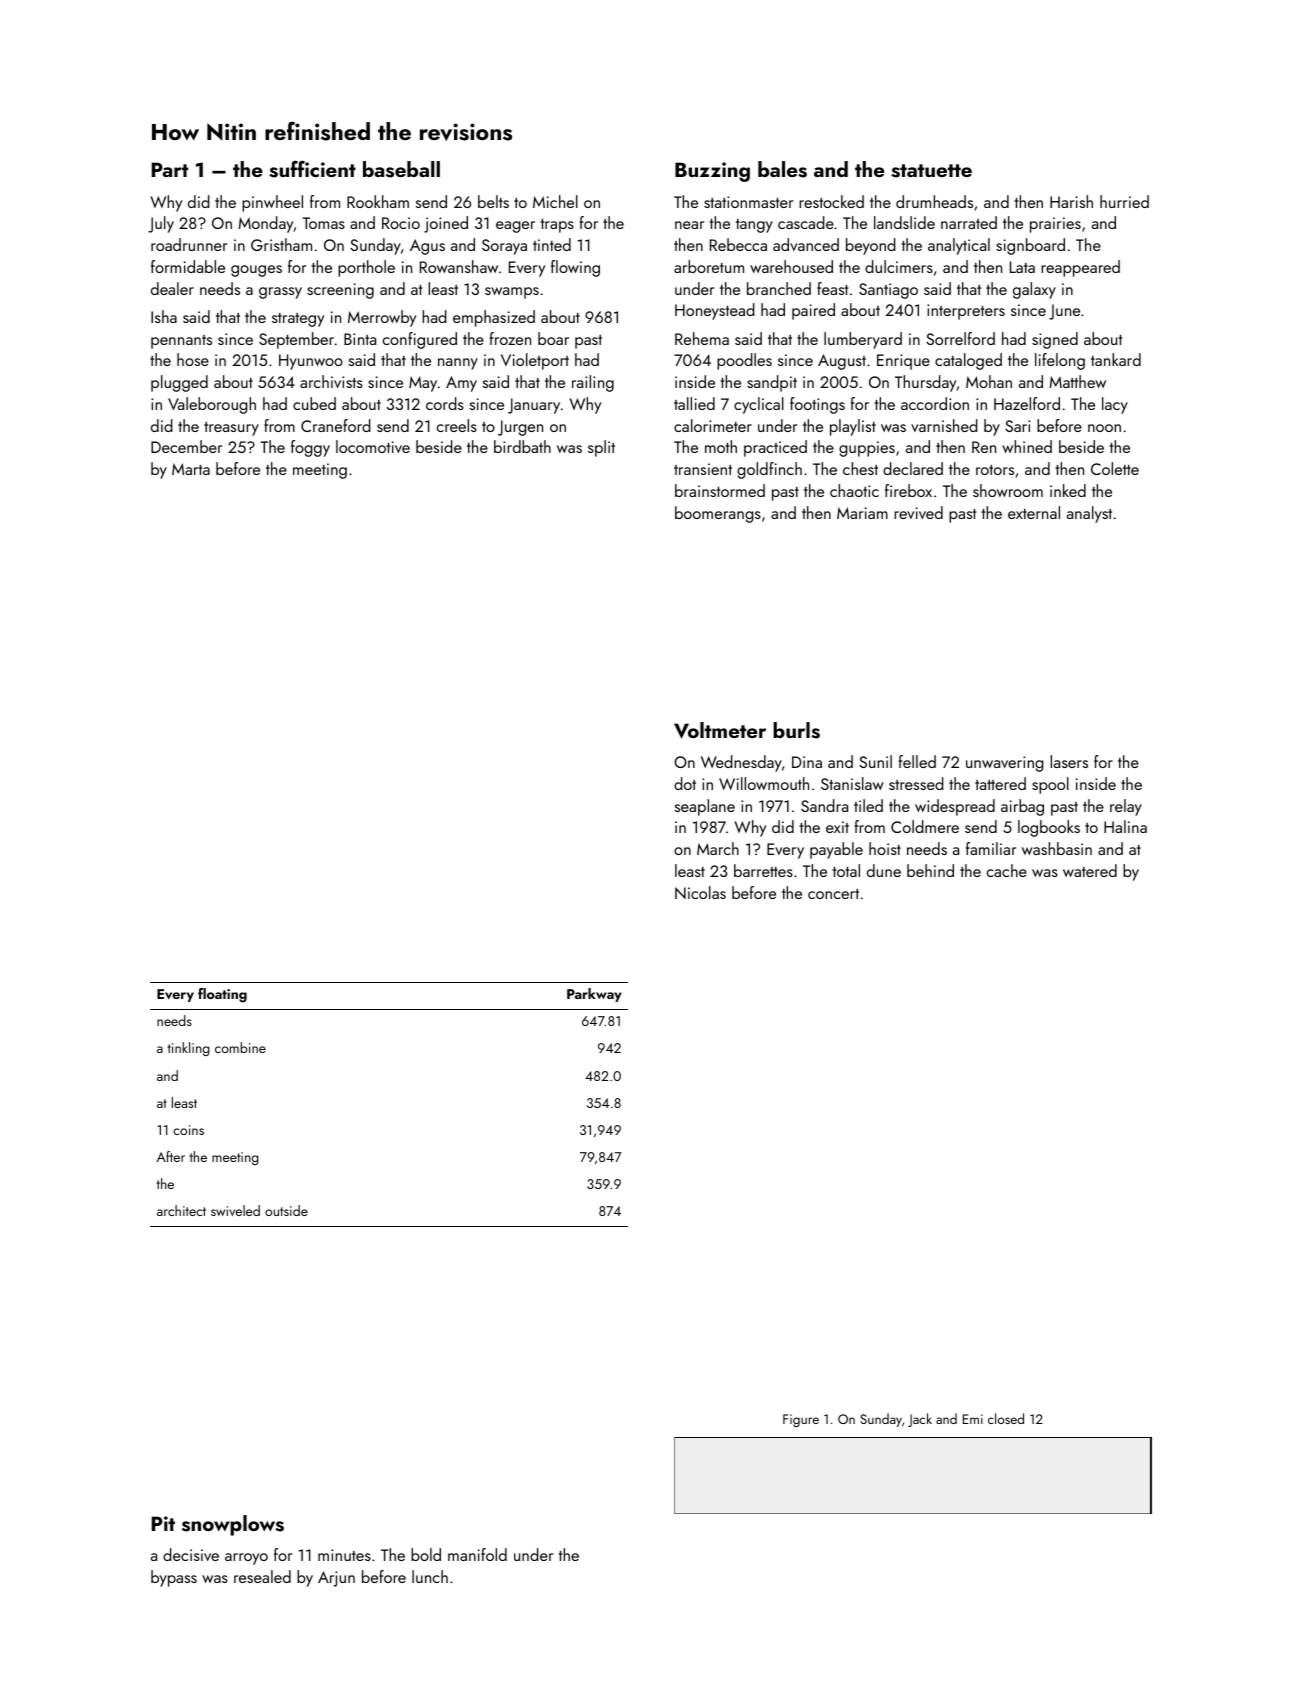  Describe the element at coordinates (191, 469) in the screenshot. I see `Marta` at that location.
